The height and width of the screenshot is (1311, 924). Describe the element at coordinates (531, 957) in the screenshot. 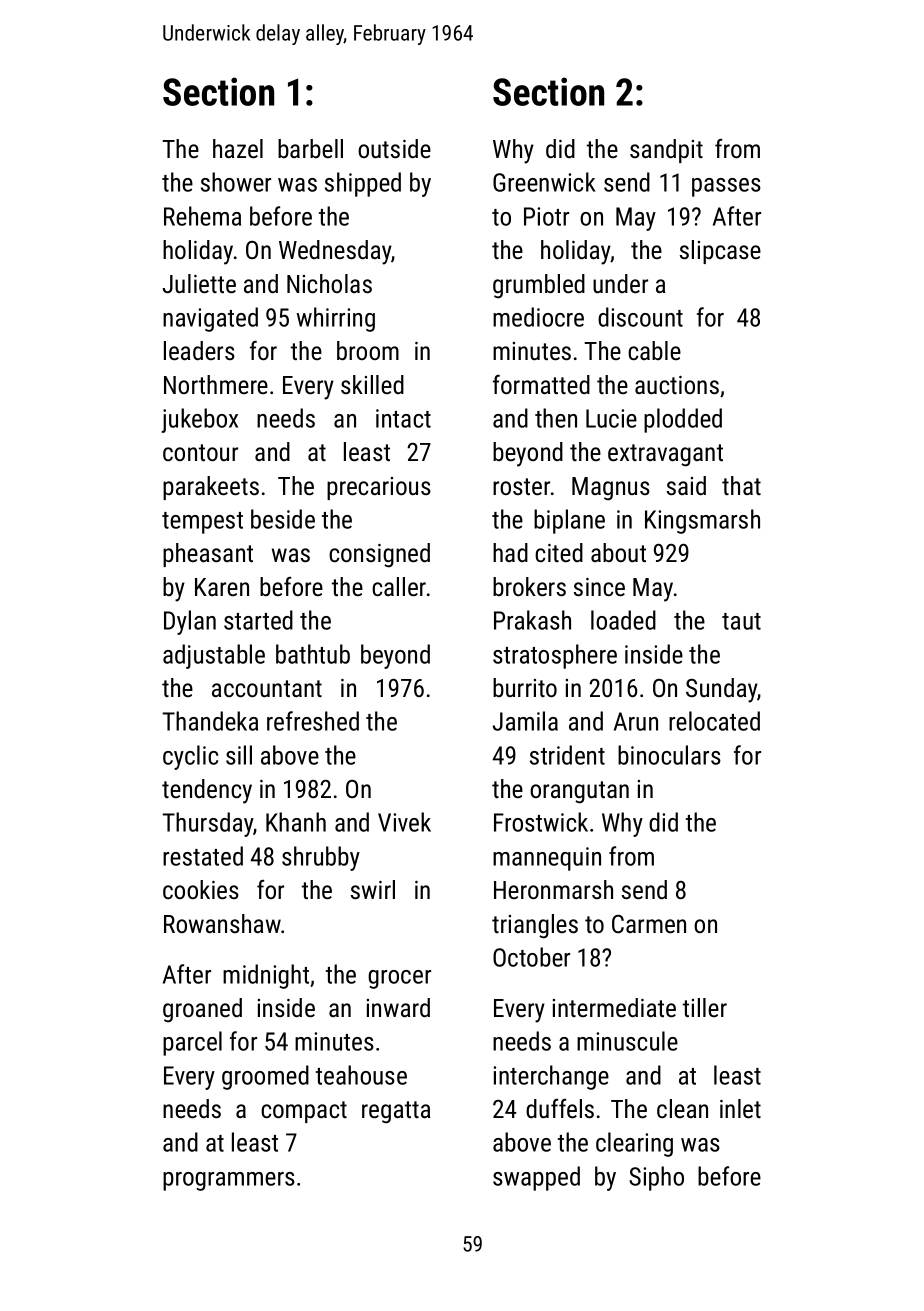

I see `October` at that location.
